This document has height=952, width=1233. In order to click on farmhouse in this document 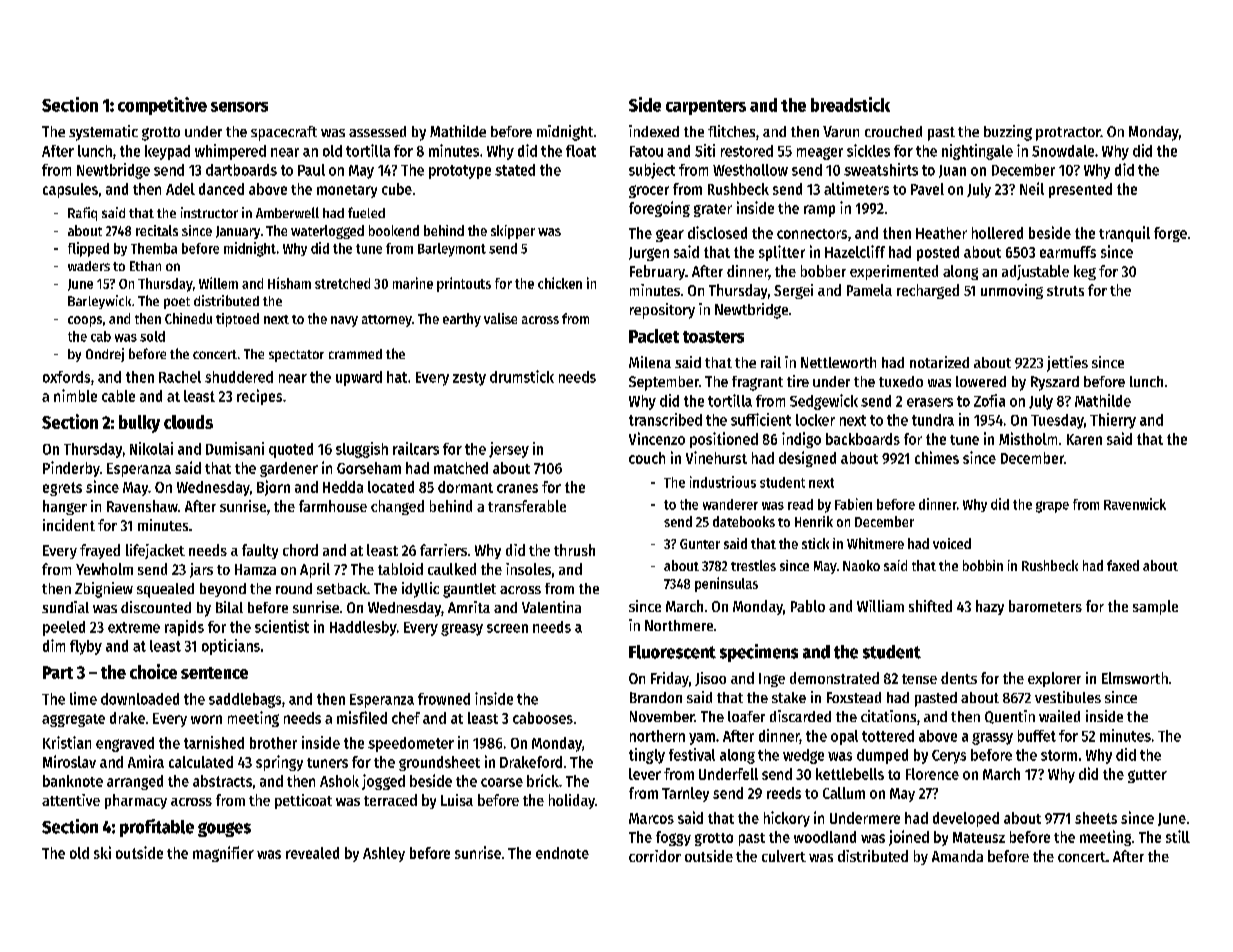, I will do `click(333, 506)`.
